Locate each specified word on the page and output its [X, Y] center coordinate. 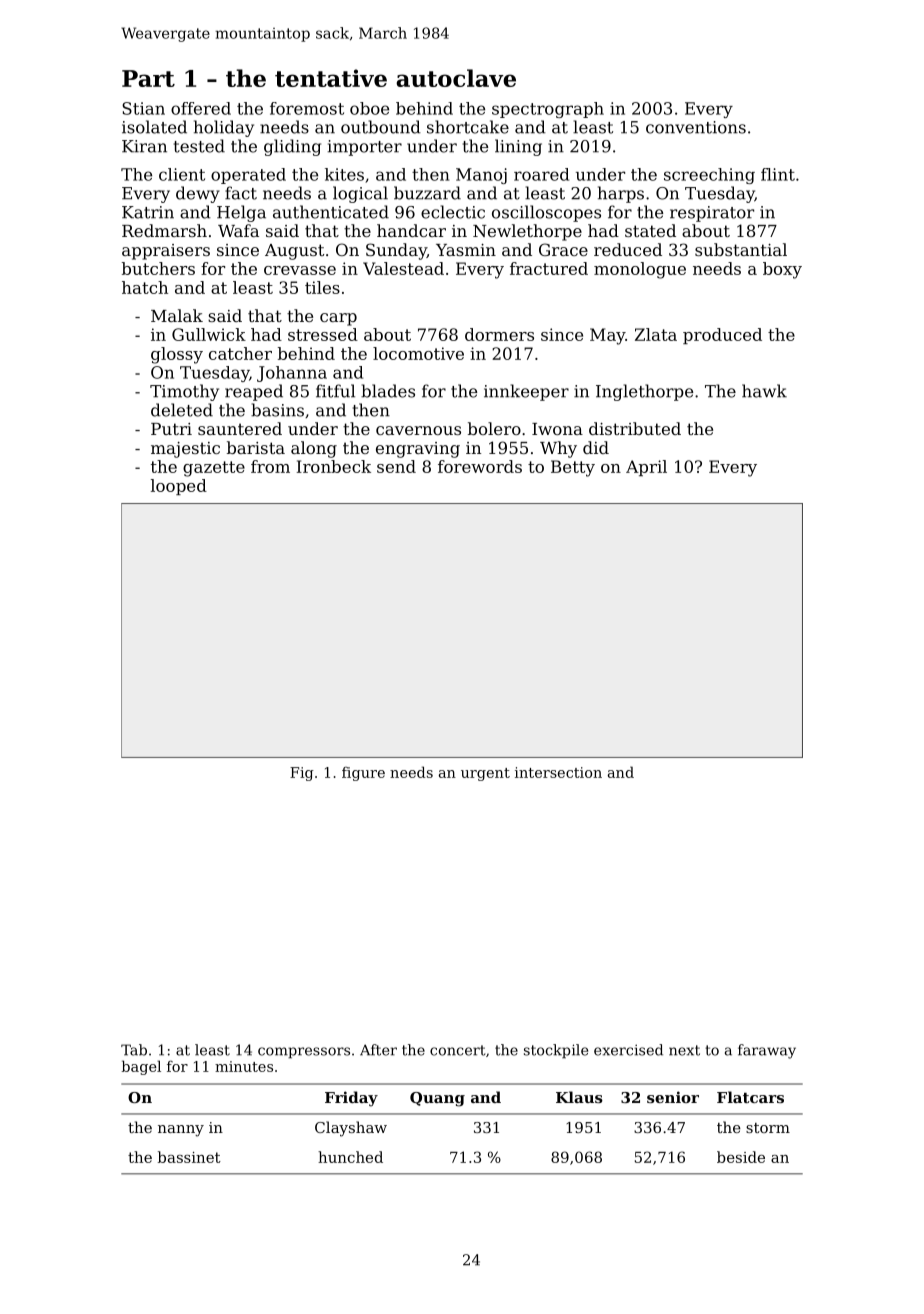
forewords [480, 466]
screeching [709, 176]
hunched [350, 1157]
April [646, 468]
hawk [764, 391]
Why [558, 449]
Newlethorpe [527, 232]
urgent [485, 774]
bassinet [189, 1157]
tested [199, 146]
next [684, 1050]
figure [363, 774]
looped [179, 487]
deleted [182, 410]
